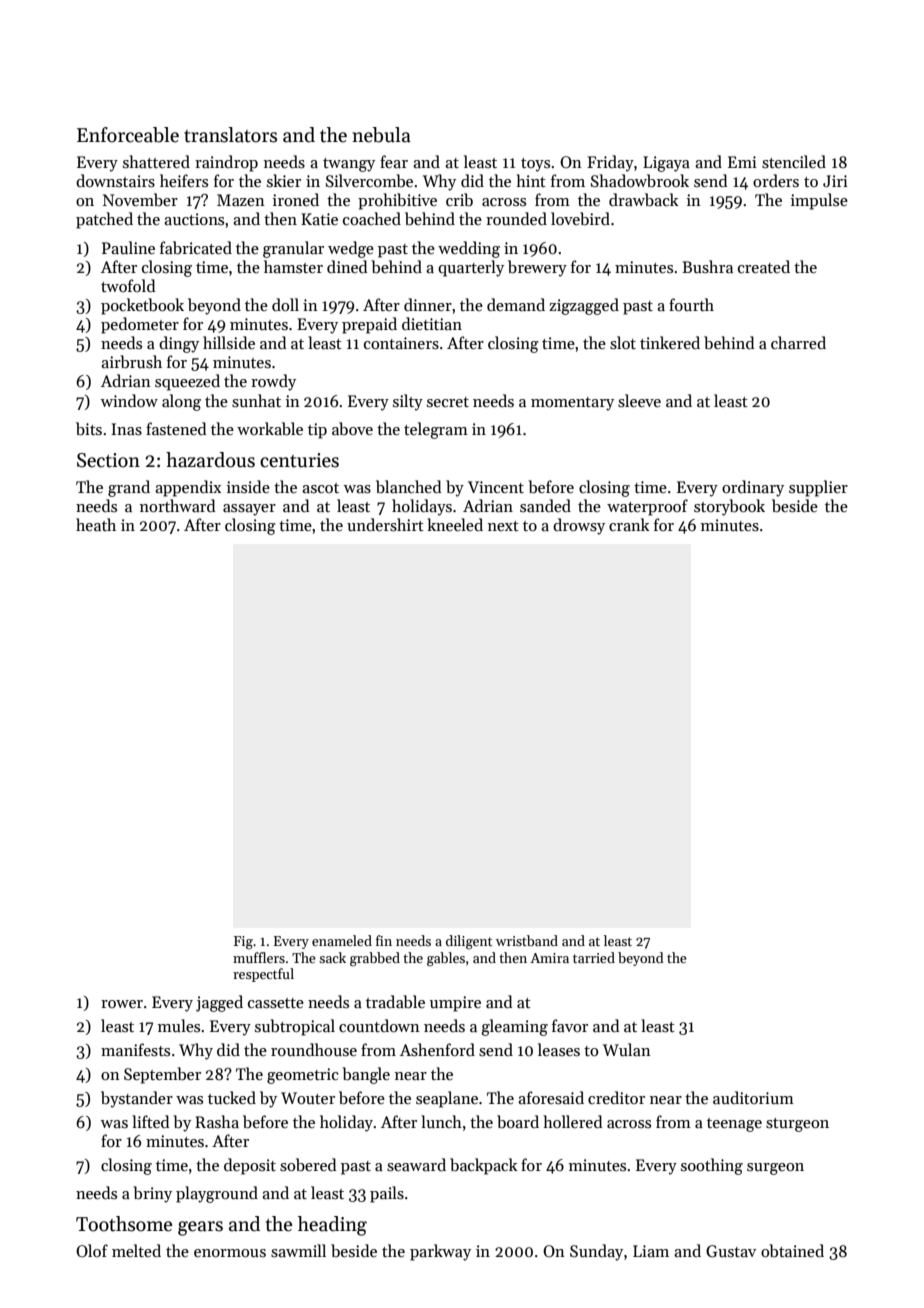  I want to click on storybook, so click(729, 507).
